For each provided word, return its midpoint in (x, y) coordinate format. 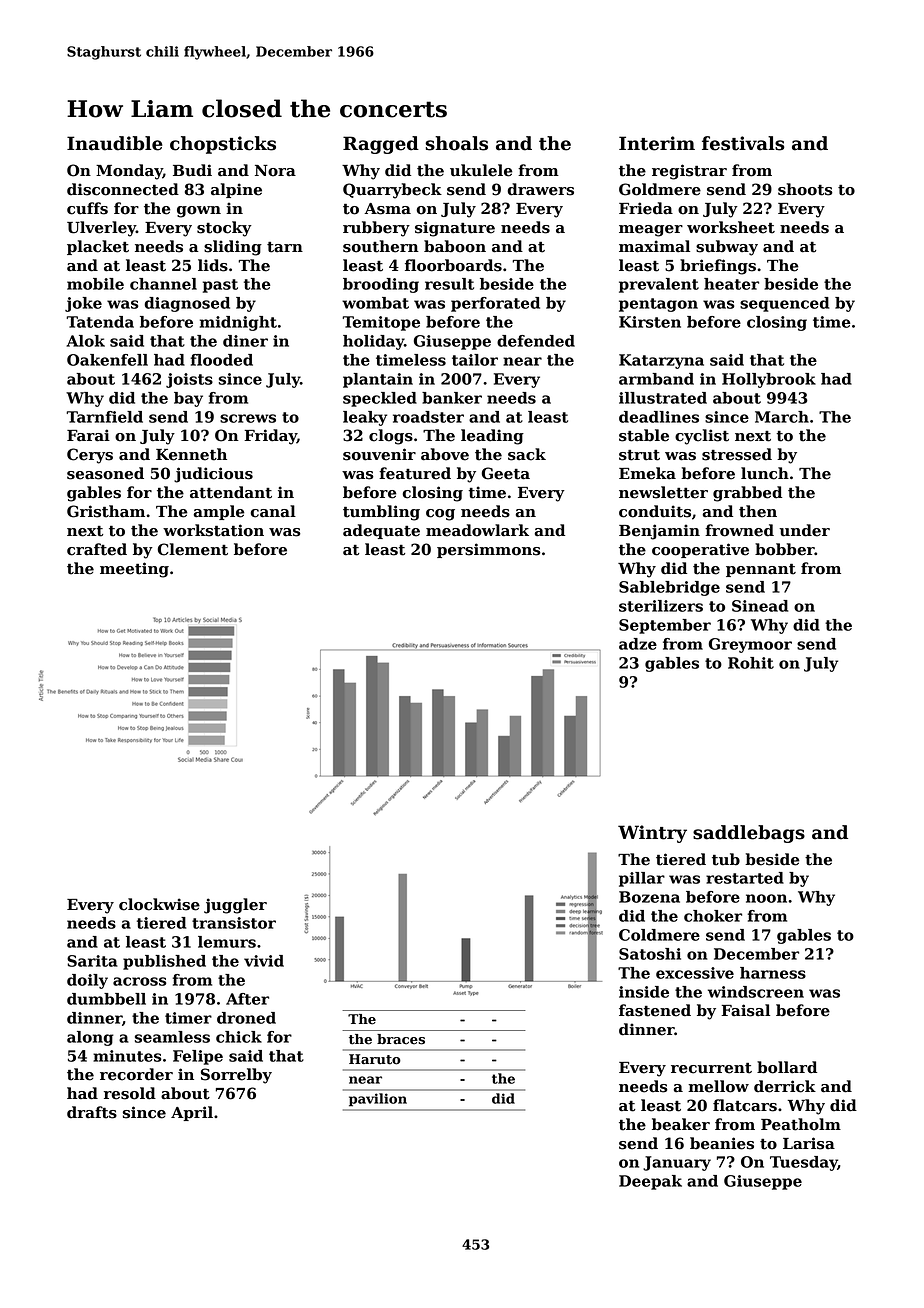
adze (638, 644)
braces (401, 1039)
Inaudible (114, 143)
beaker (681, 1124)
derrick (785, 1086)
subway (727, 248)
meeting (134, 570)
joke (83, 304)
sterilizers (661, 606)
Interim (657, 143)
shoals (456, 143)
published (164, 962)
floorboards (453, 265)
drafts (92, 1112)
